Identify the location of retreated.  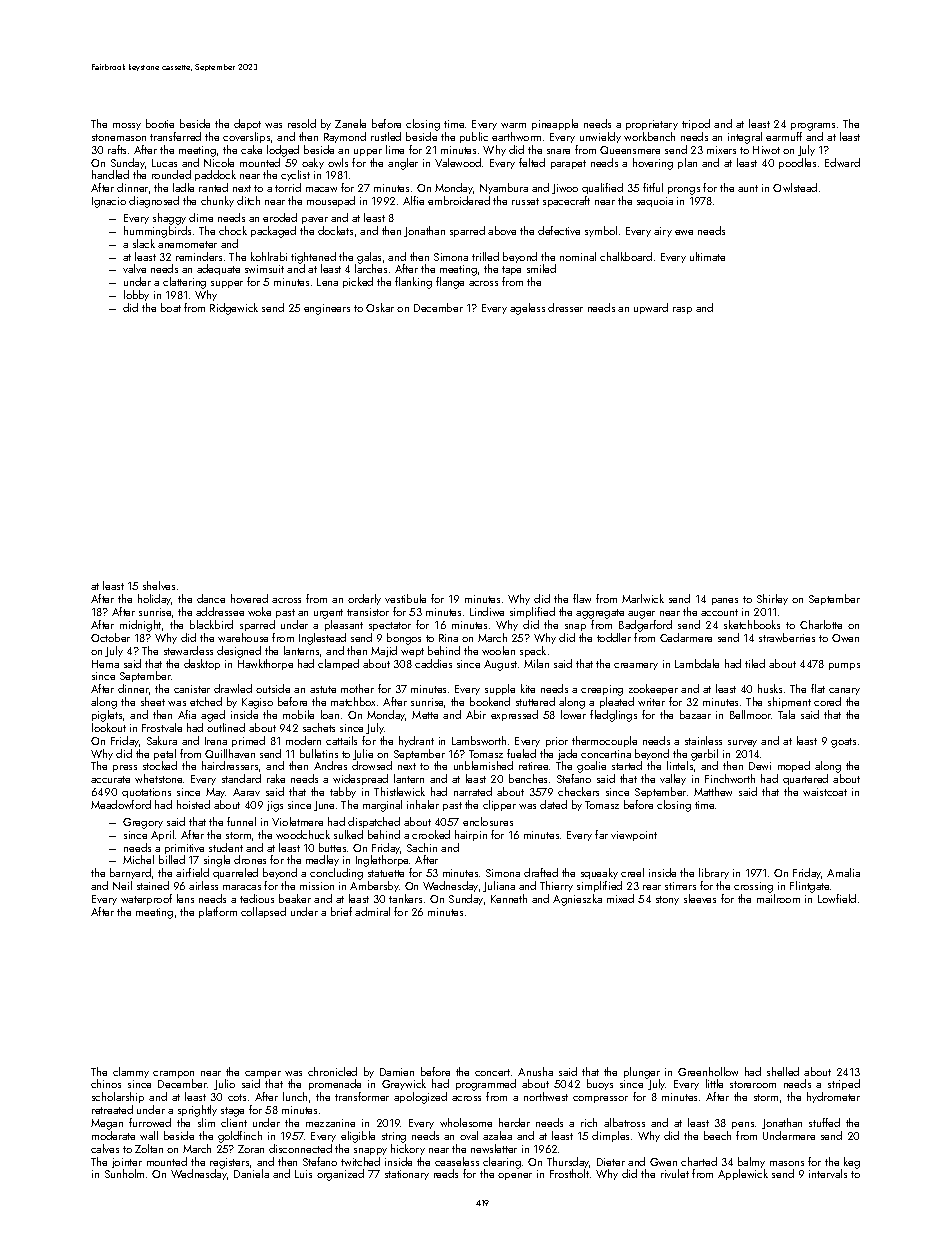
(112, 1109).
